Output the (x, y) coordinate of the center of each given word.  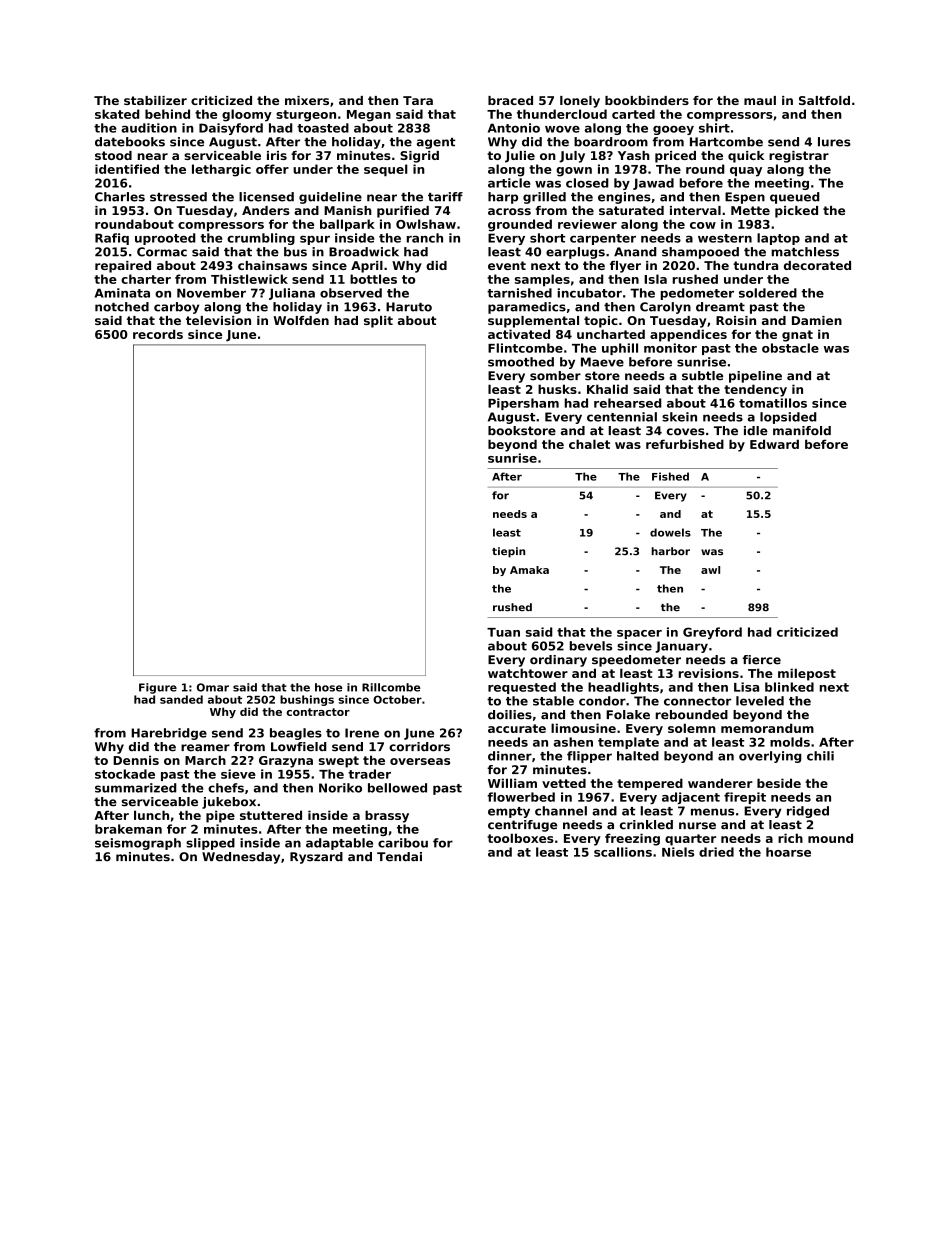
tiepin (508, 552)
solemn (692, 728)
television (218, 320)
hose (328, 687)
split (378, 322)
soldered (768, 293)
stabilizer (155, 100)
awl (710, 570)
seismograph (138, 844)
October (397, 699)
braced (510, 100)
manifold (802, 431)
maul (760, 100)
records (158, 334)
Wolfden (301, 320)
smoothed (521, 362)
